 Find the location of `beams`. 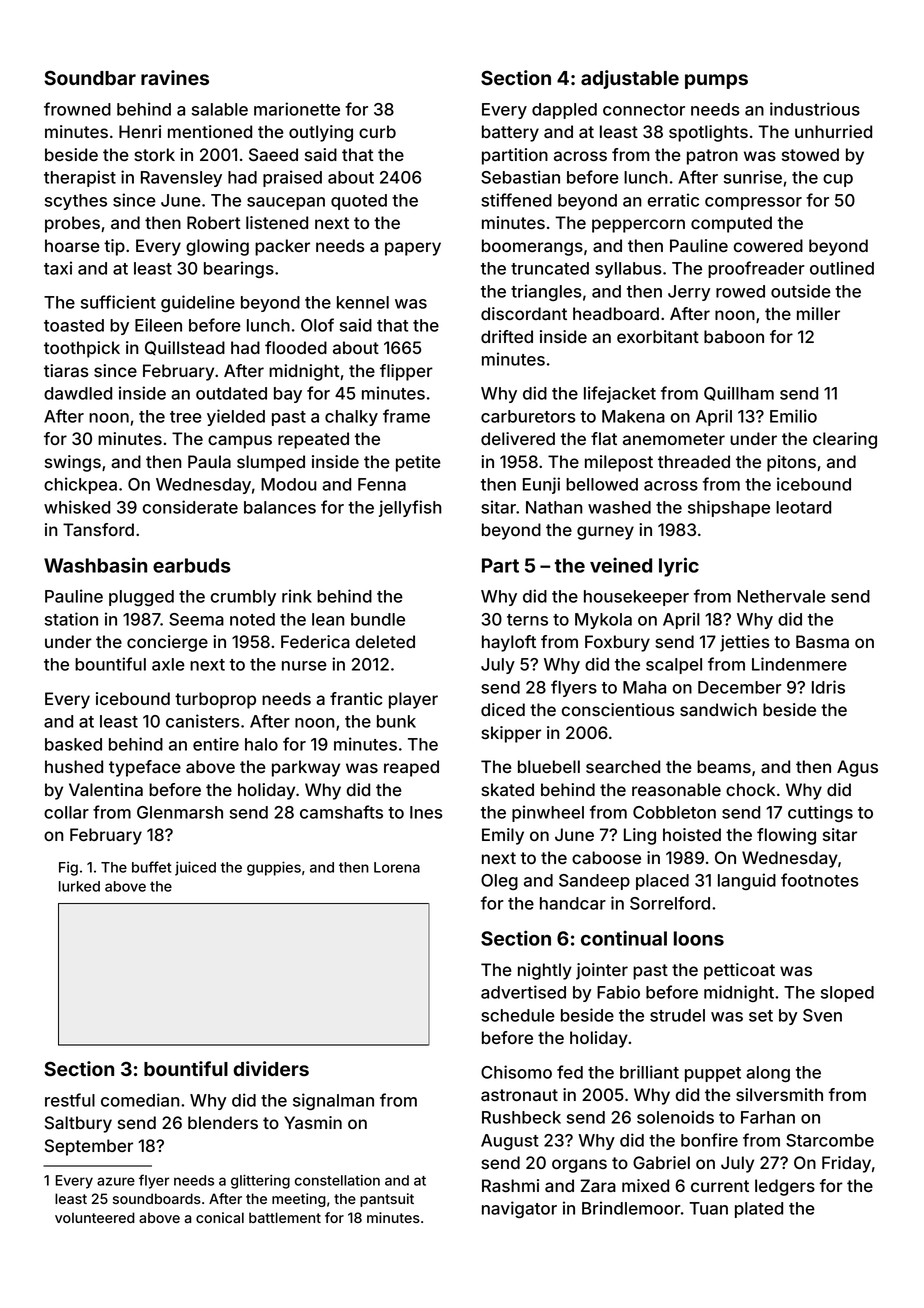

beams is located at coordinates (724, 766).
